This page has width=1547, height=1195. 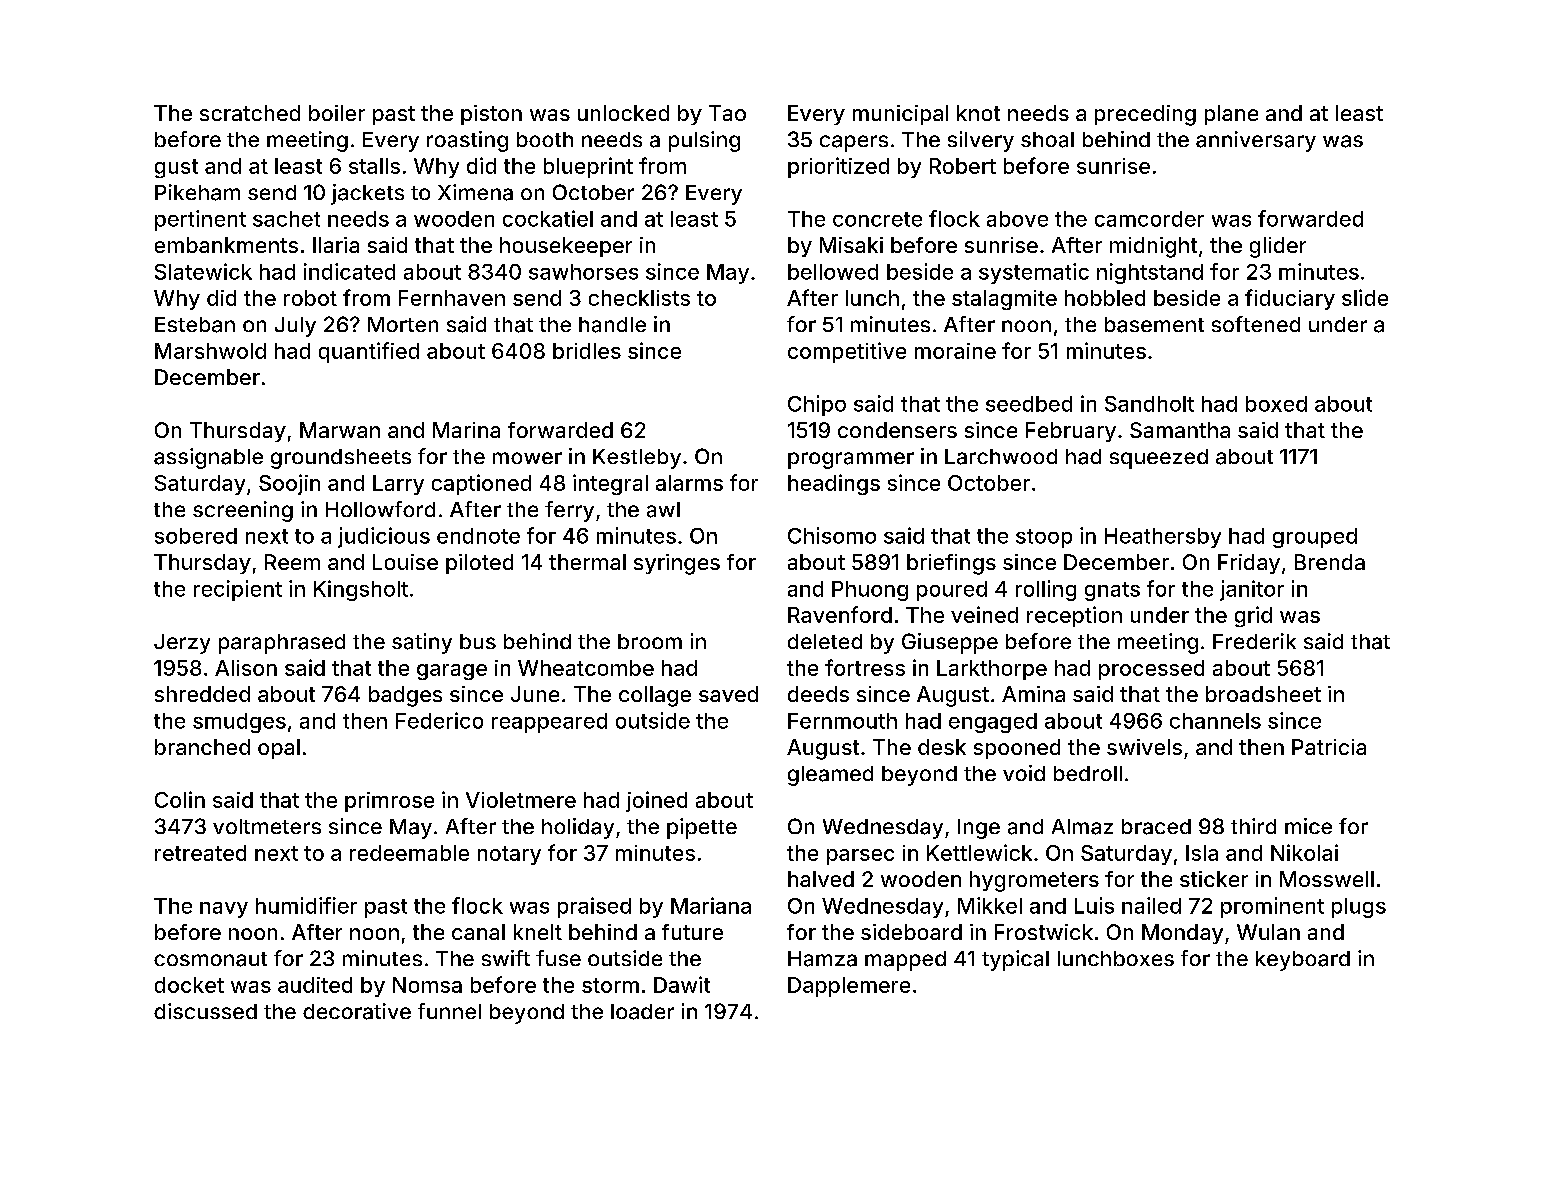 What do you see at coordinates (1365, 297) in the page?
I see `slide` at bounding box center [1365, 297].
